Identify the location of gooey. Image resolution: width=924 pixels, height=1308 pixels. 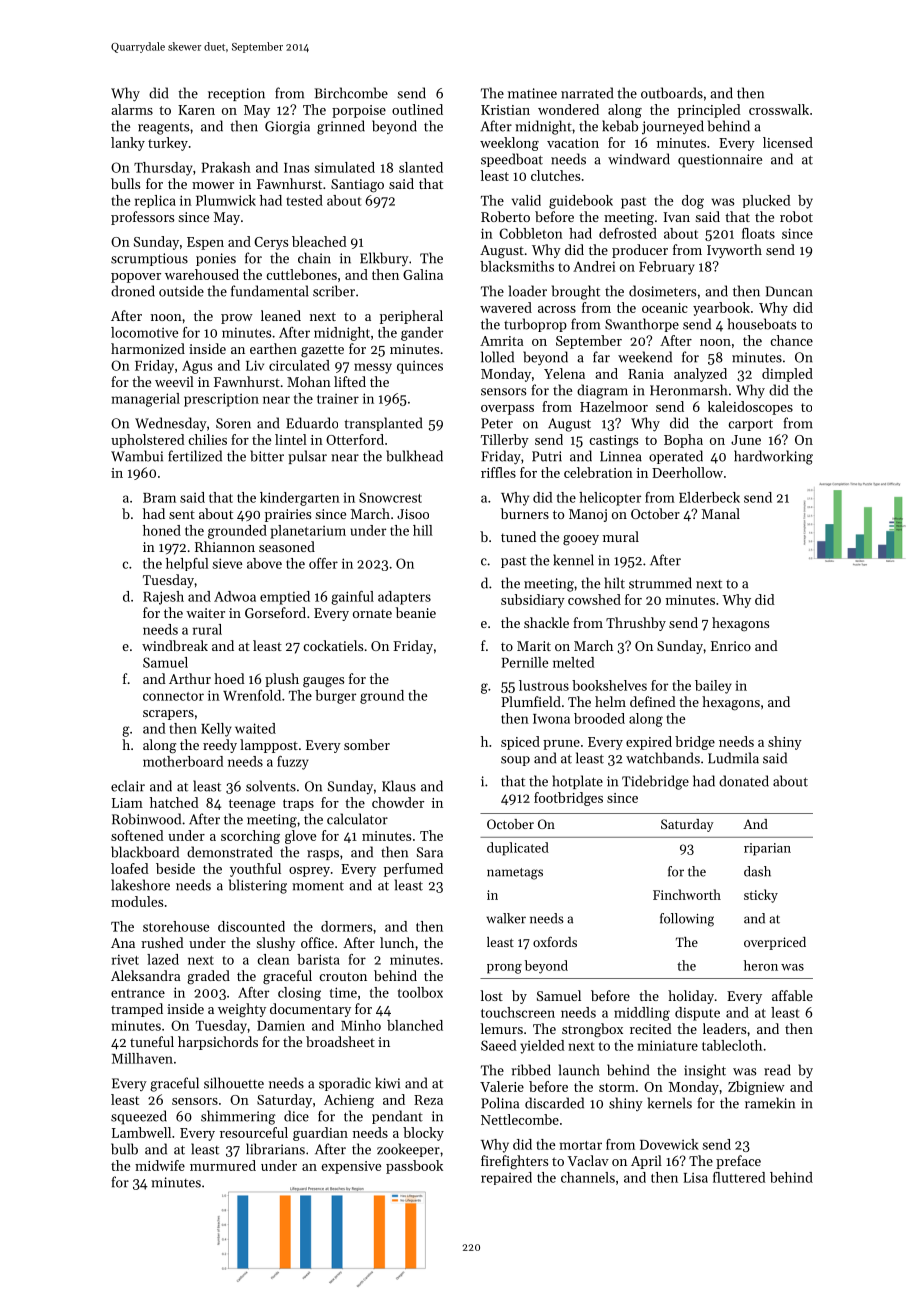
(581, 540).
